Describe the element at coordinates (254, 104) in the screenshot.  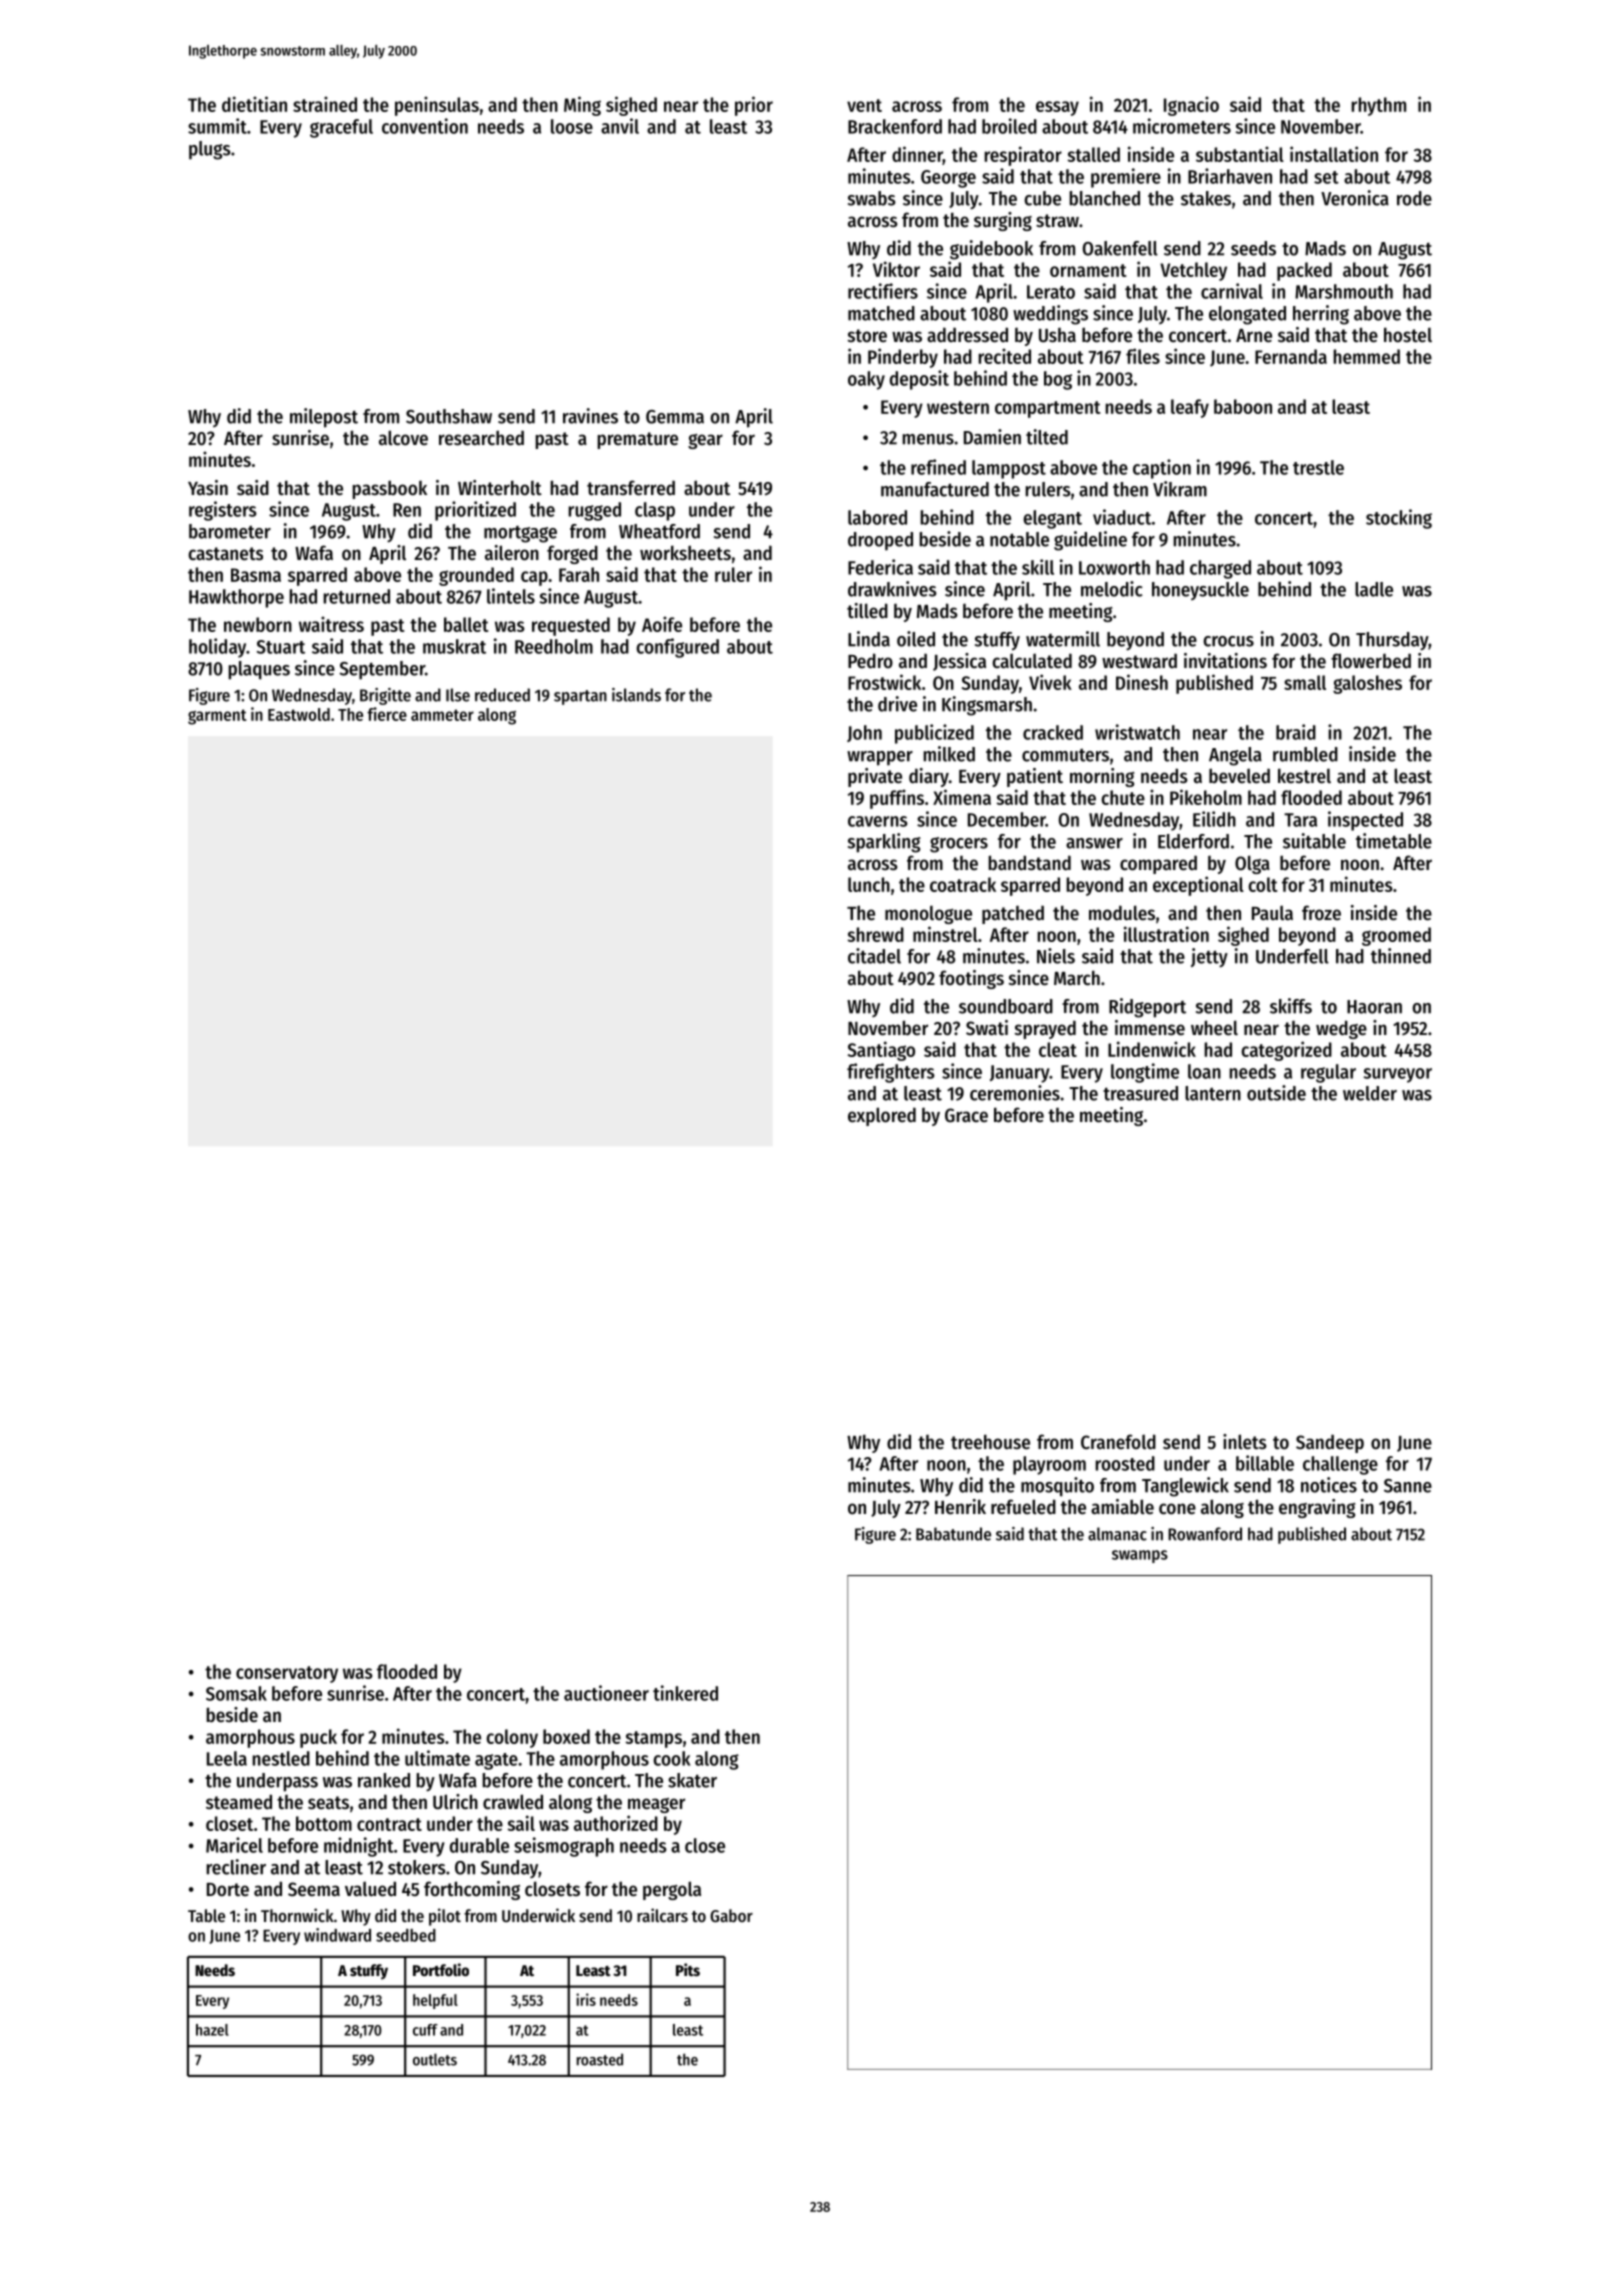
I see `dietitian` at that location.
